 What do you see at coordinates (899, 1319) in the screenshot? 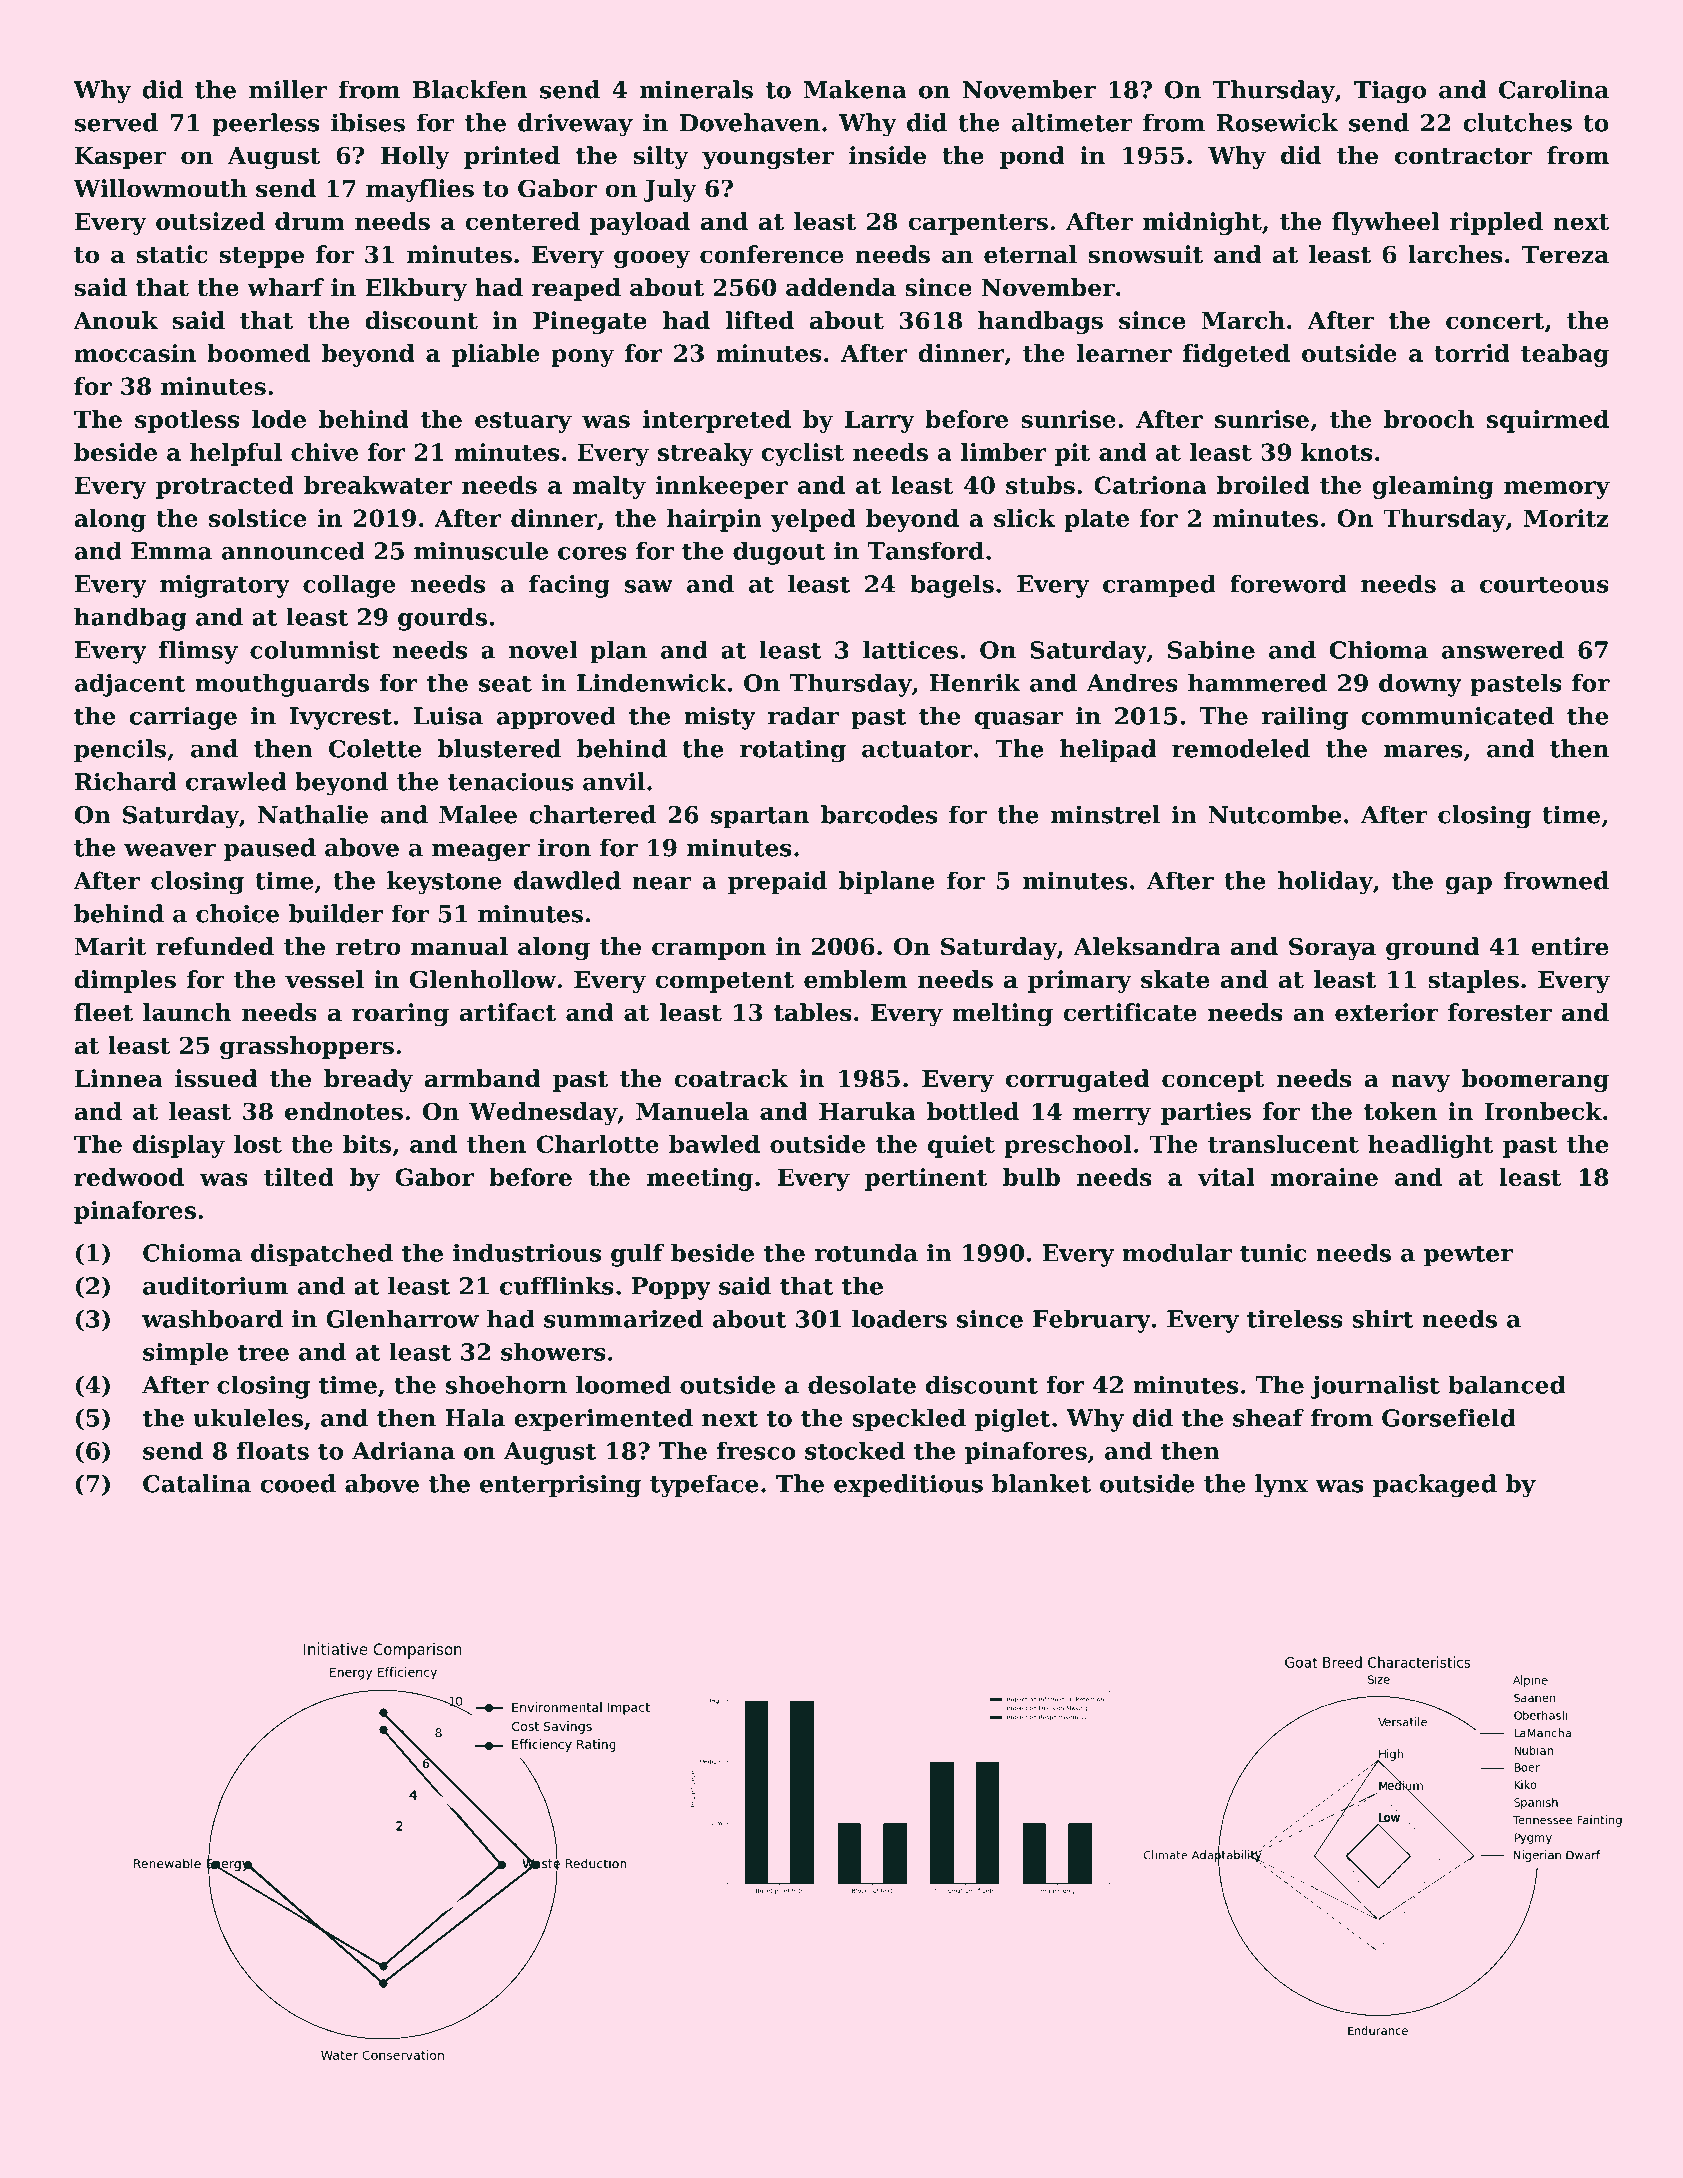
I see `loaders` at bounding box center [899, 1319].
